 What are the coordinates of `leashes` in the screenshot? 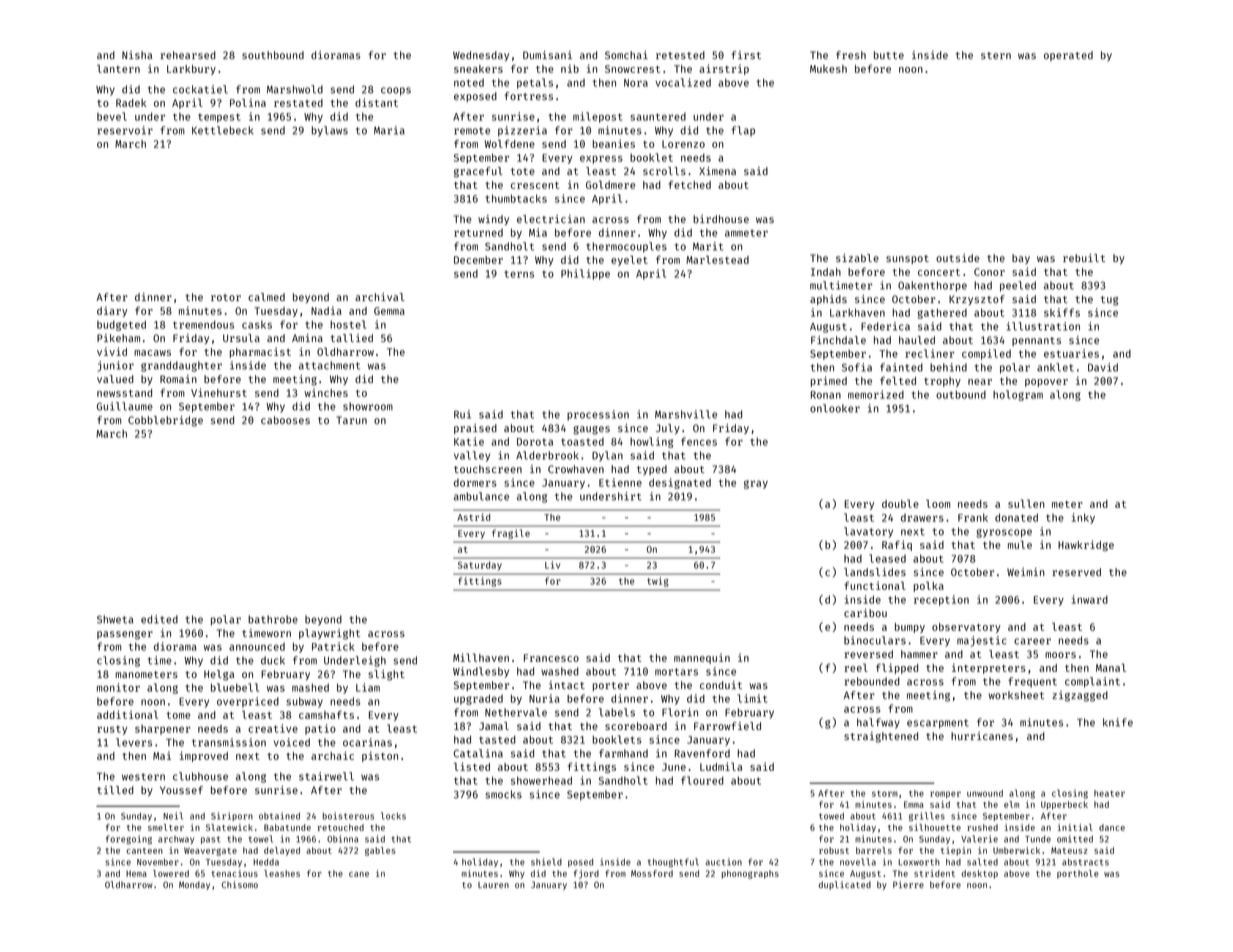 It's located at (282, 873).
